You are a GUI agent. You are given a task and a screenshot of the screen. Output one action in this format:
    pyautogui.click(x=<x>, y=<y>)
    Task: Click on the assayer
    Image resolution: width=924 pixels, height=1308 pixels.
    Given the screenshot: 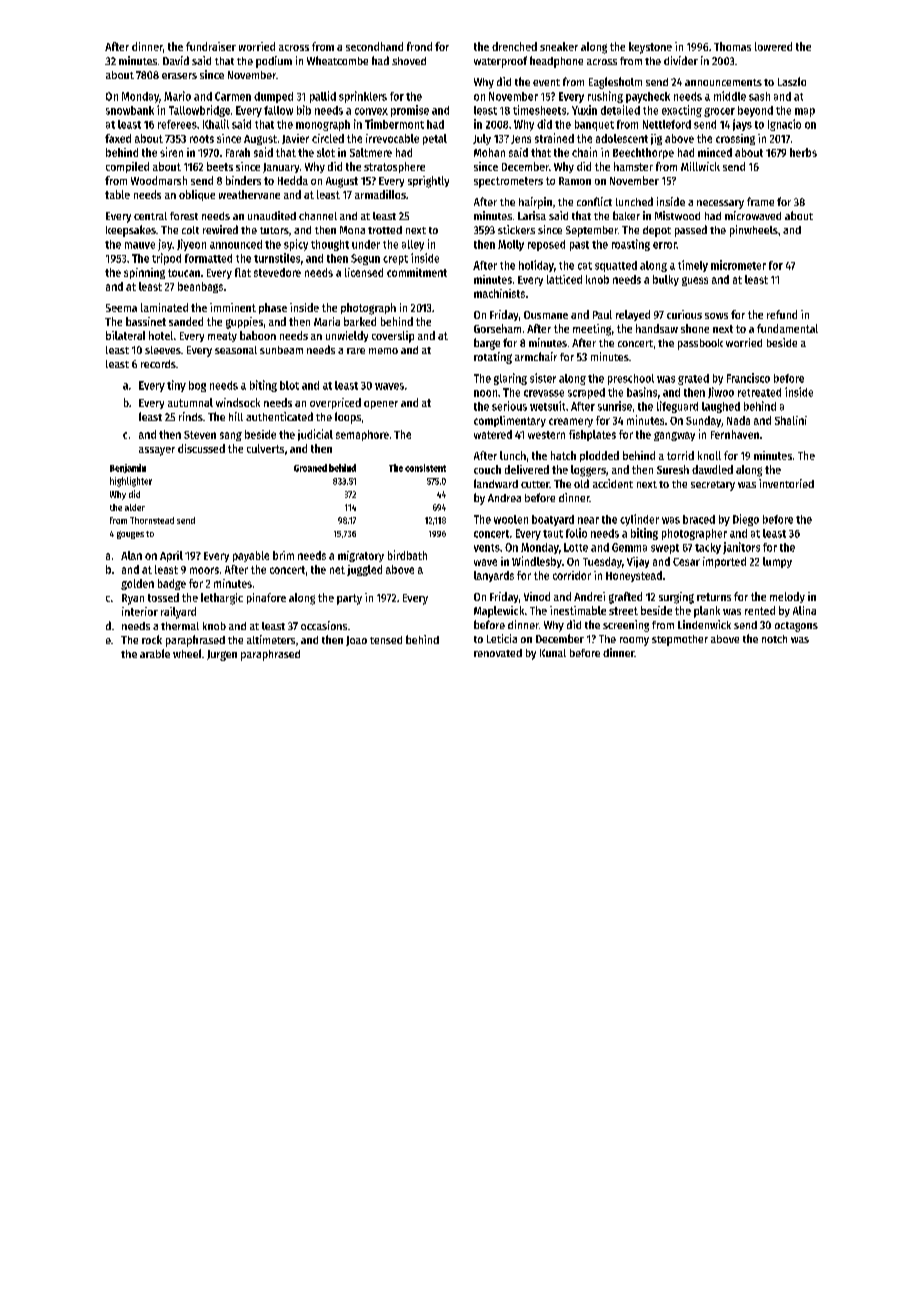 What is the action you would take?
    pyautogui.click(x=157, y=451)
